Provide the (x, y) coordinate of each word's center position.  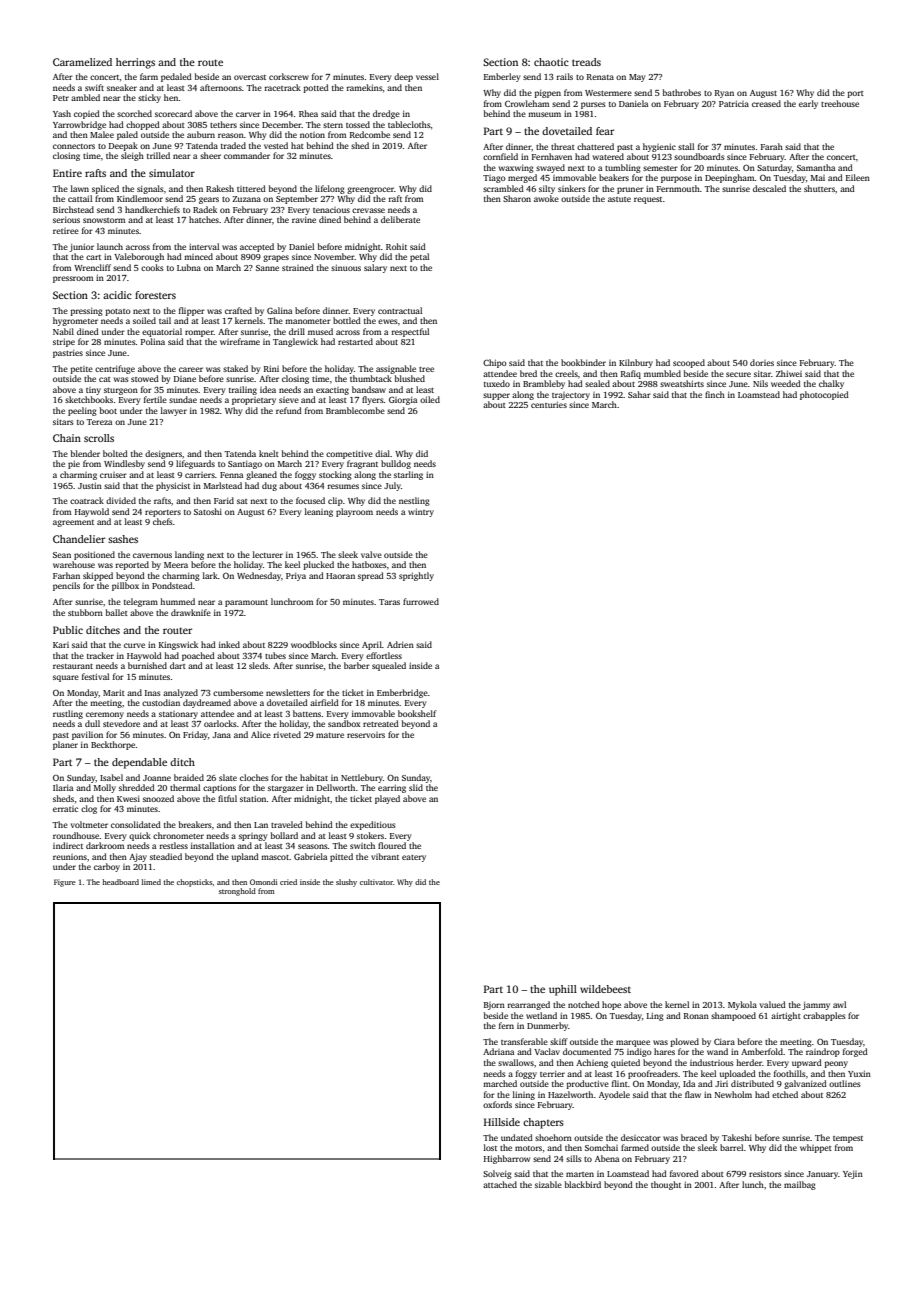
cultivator (376, 882)
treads (586, 62)
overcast (250, 77)
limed (151, 882)
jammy (816, 1005)
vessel (427, 76)
